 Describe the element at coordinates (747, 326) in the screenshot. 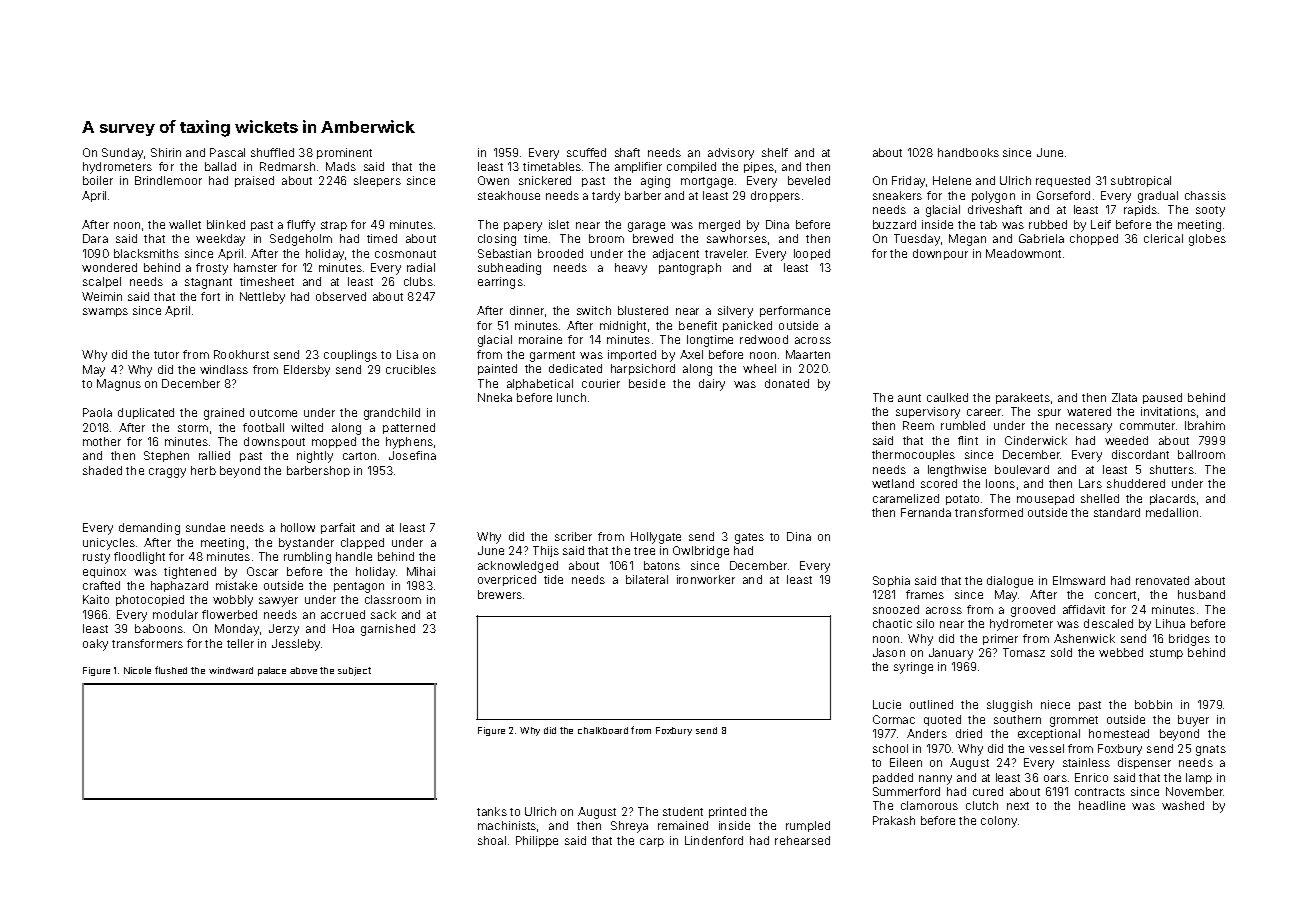

I see `panicked` at that location.
